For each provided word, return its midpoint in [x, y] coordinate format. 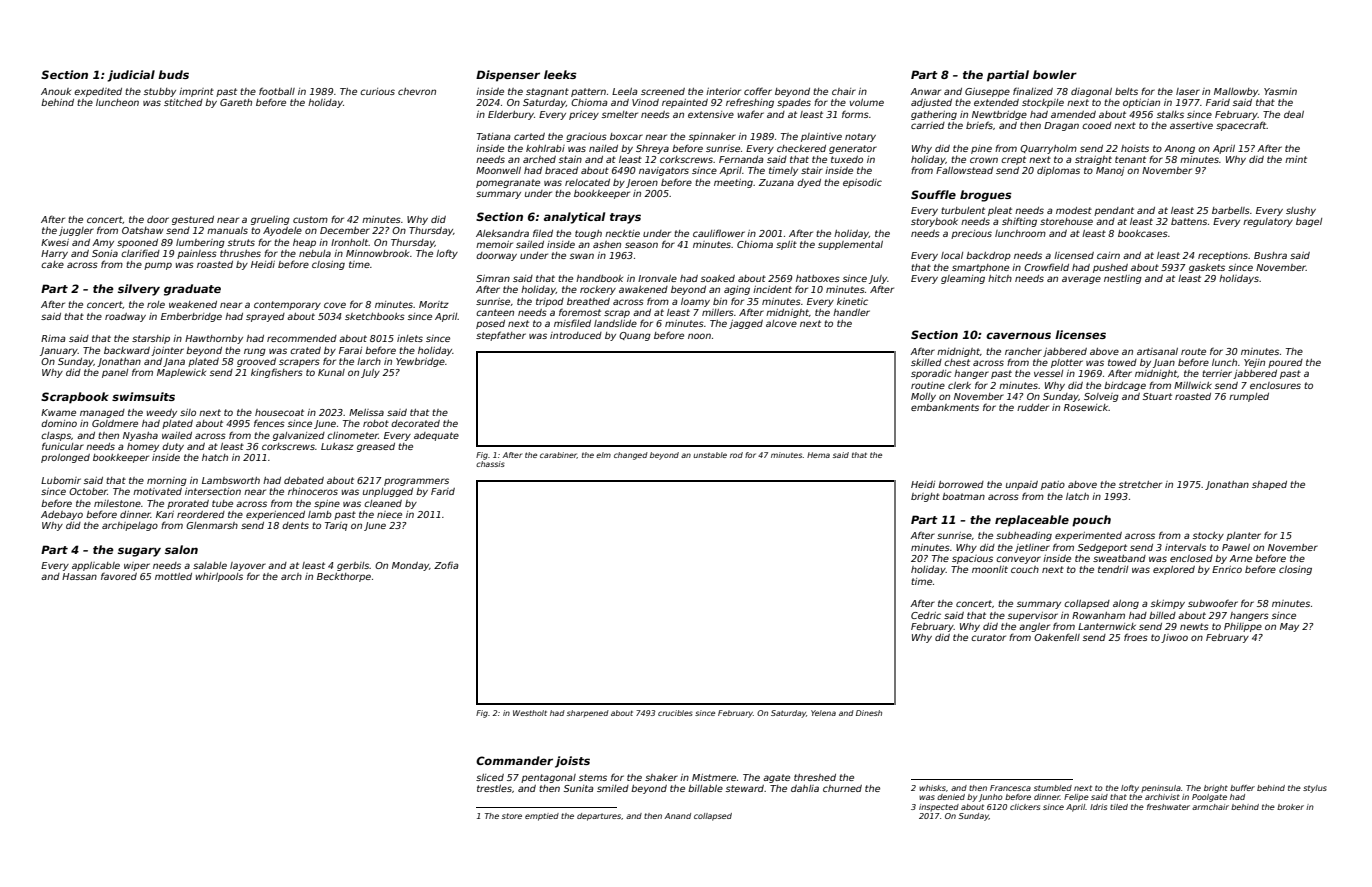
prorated [188, 504]
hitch [1000, 278]
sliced [490, 777]
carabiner [558, 455]
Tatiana [494, 136]
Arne [1240, 558]
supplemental [850, 245]
